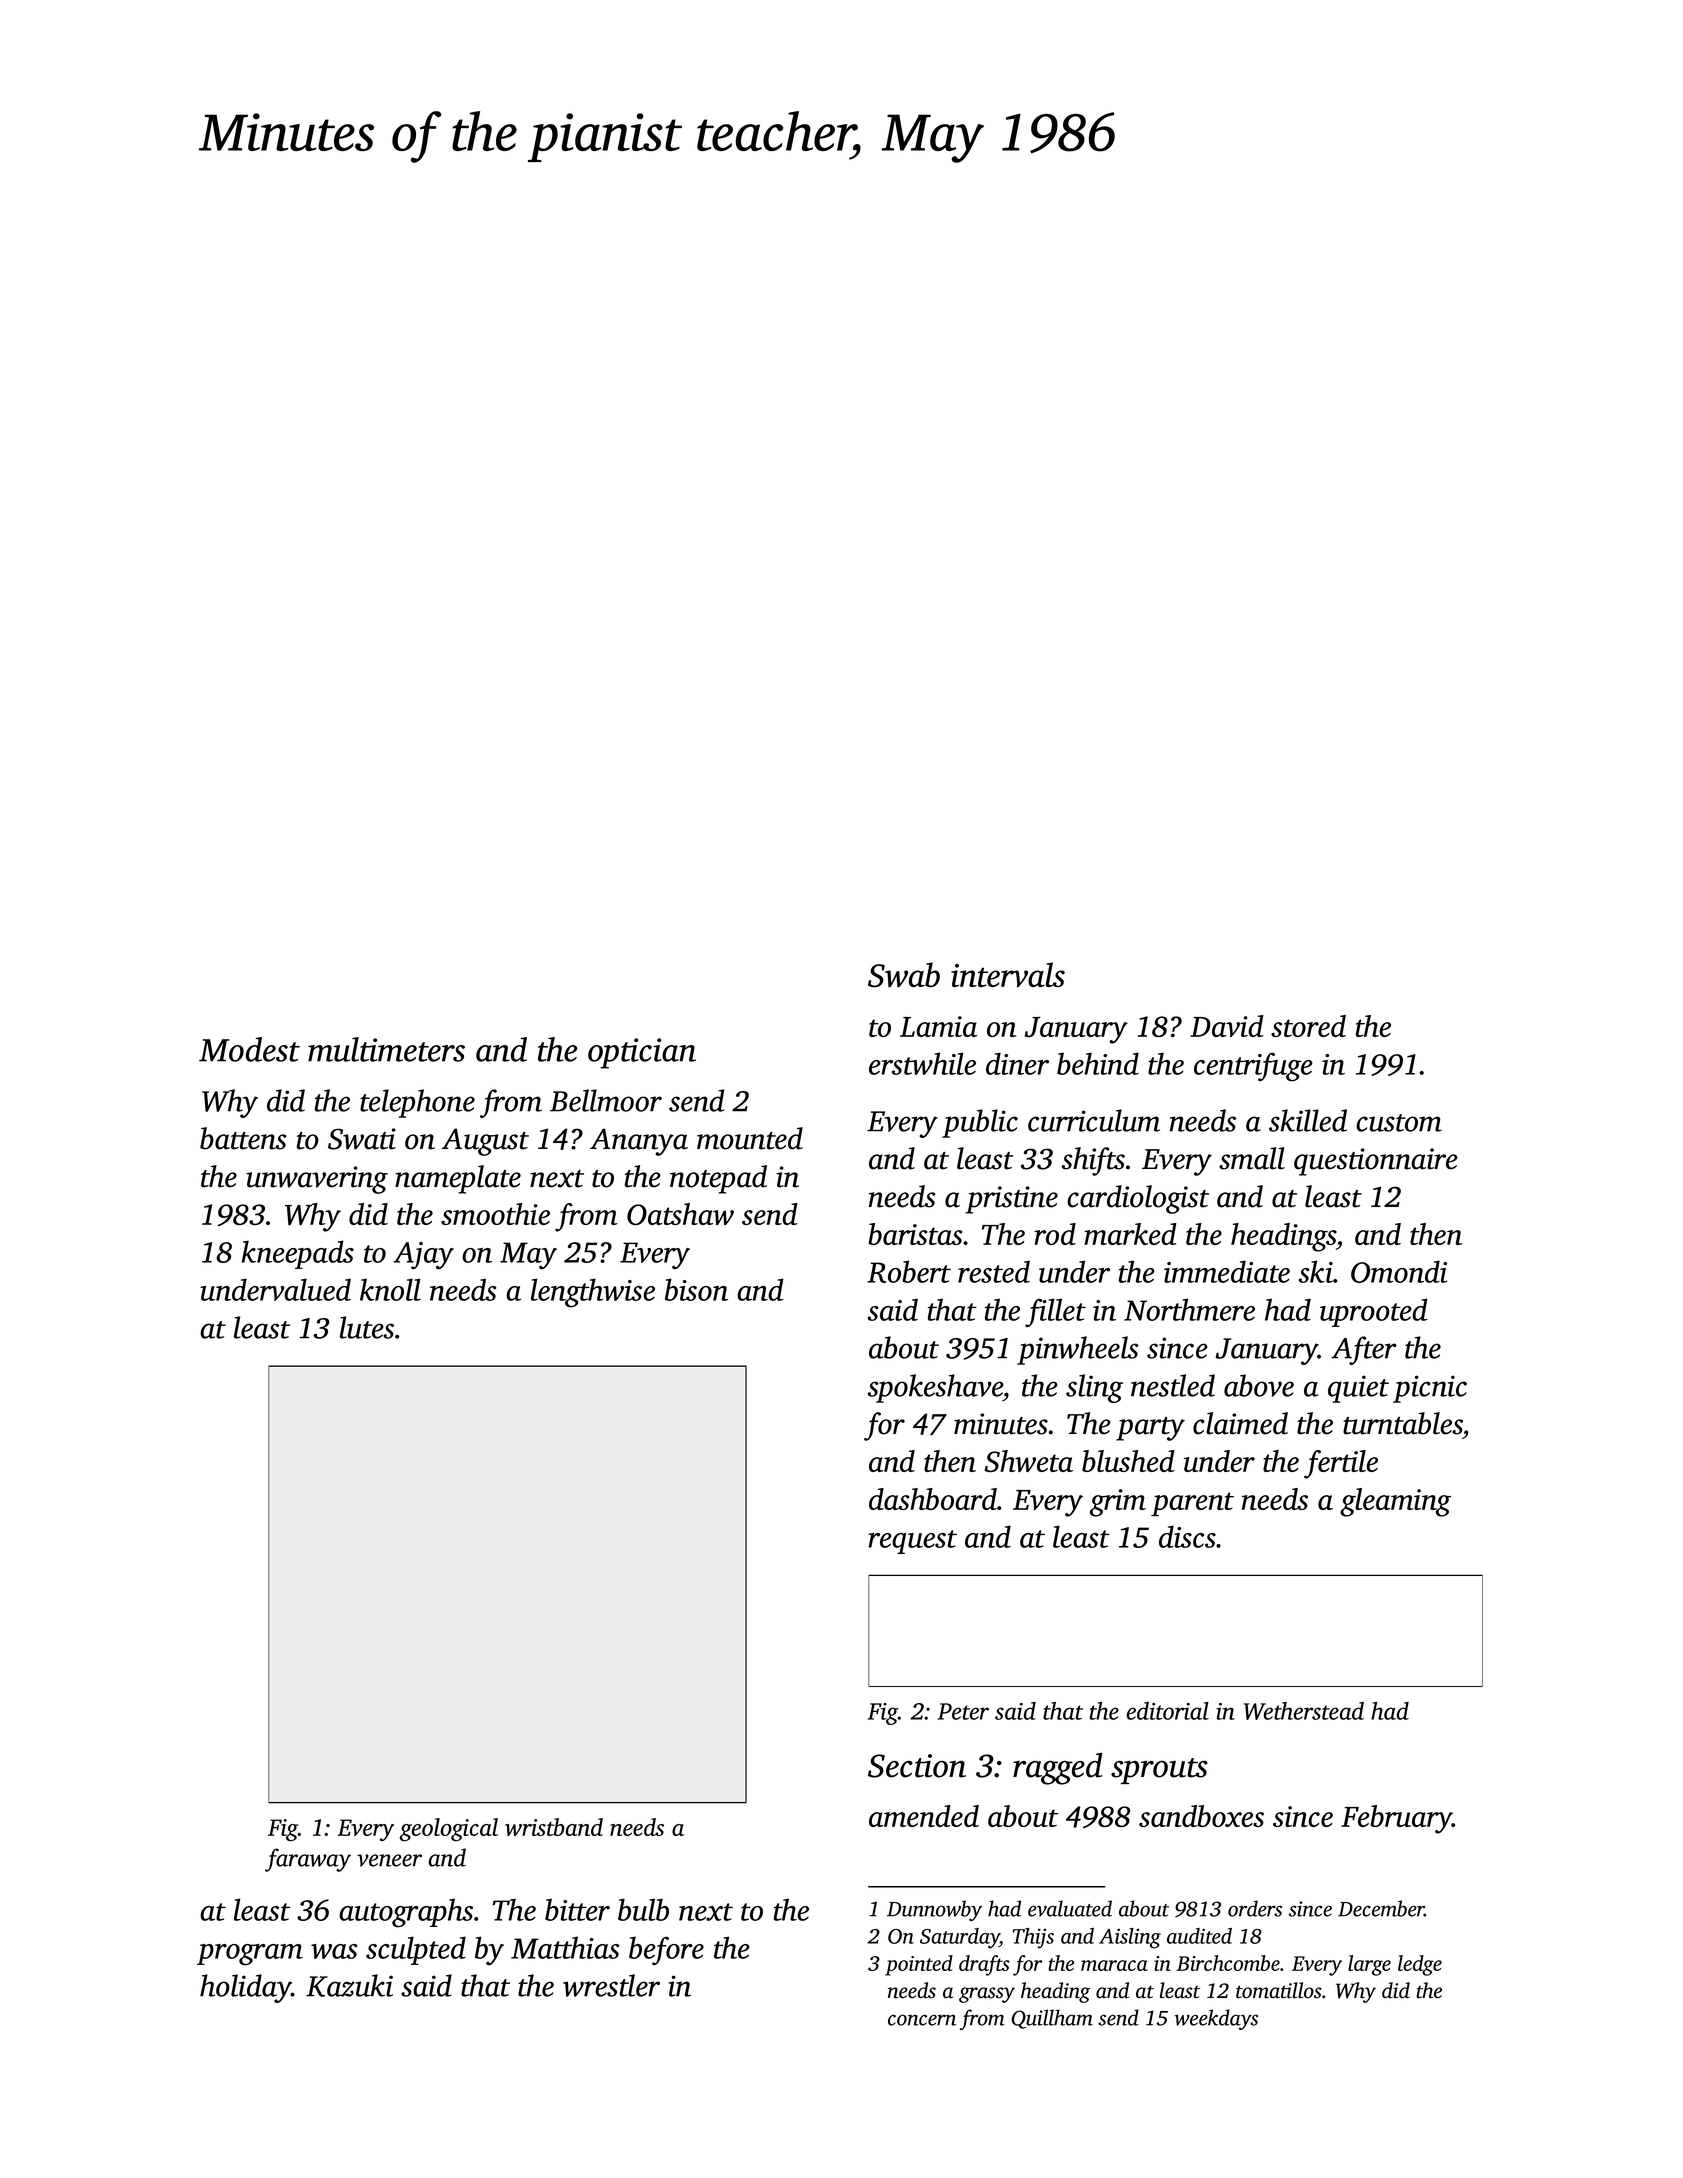 The width and height of the screenshot is (1683, 2178). Describe the element at coordinates (960, 1938) in the screenshot. I see `Saturday` at that location.
